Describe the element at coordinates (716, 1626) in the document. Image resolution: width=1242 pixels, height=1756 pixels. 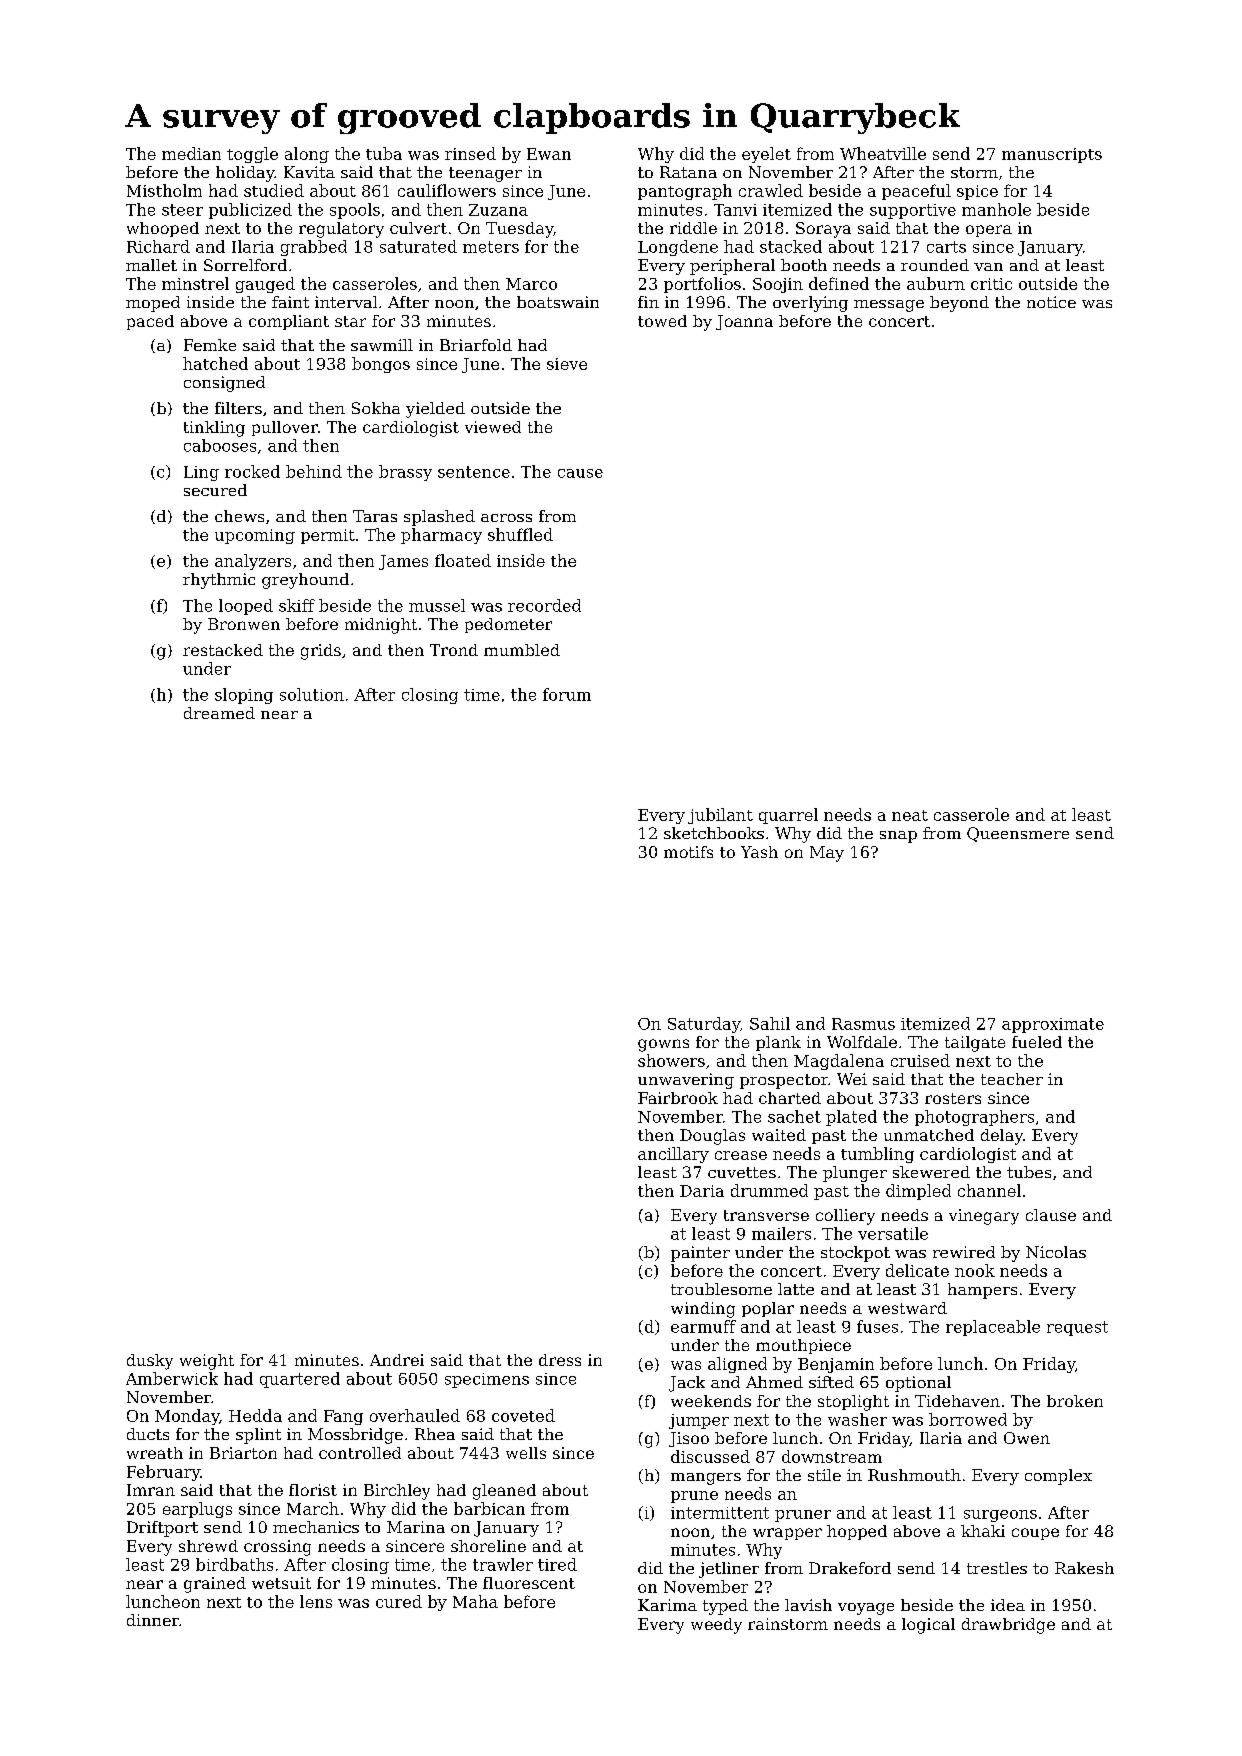
I see `weedy` at that location.
